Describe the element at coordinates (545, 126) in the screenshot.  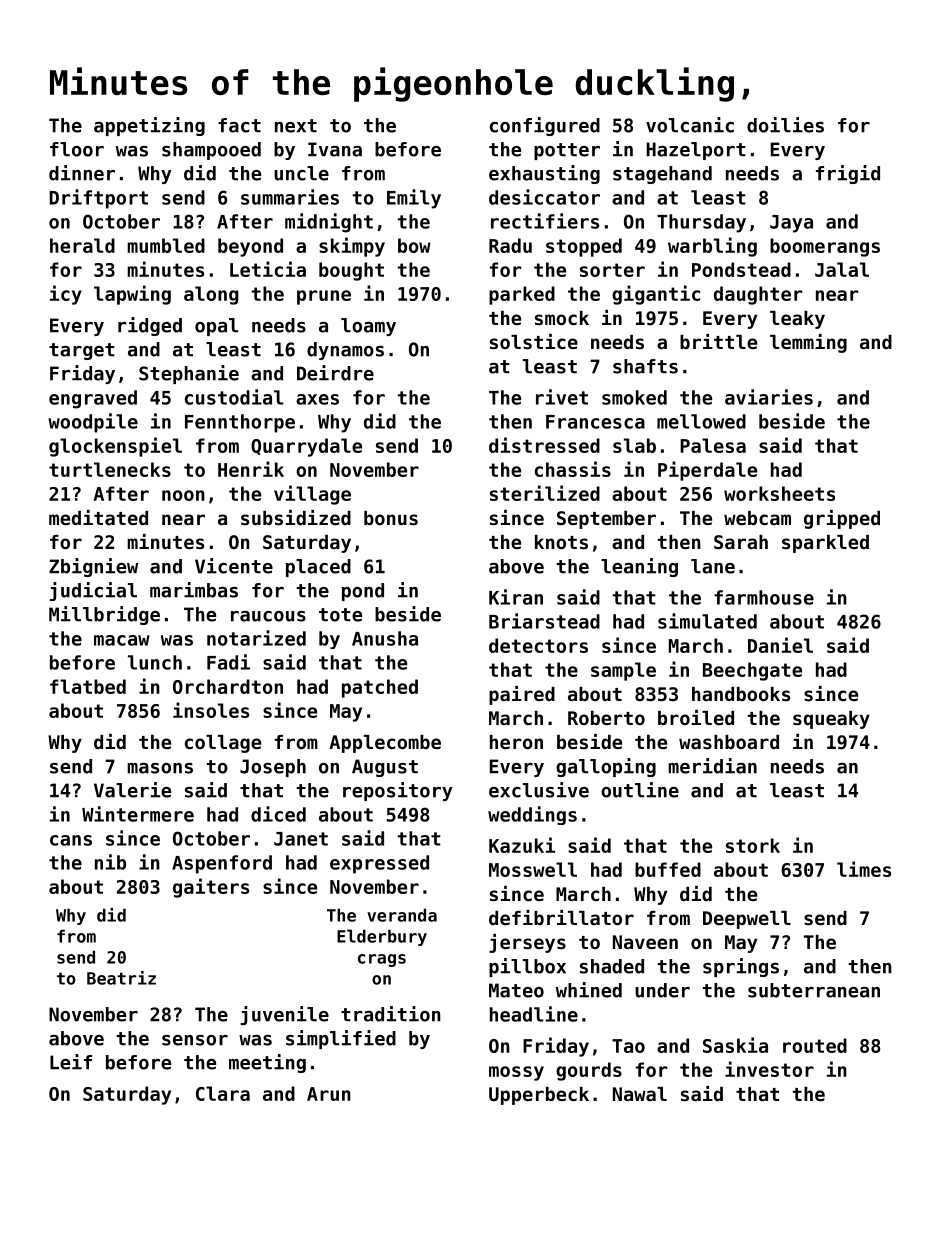
I see `configured` at that location.
